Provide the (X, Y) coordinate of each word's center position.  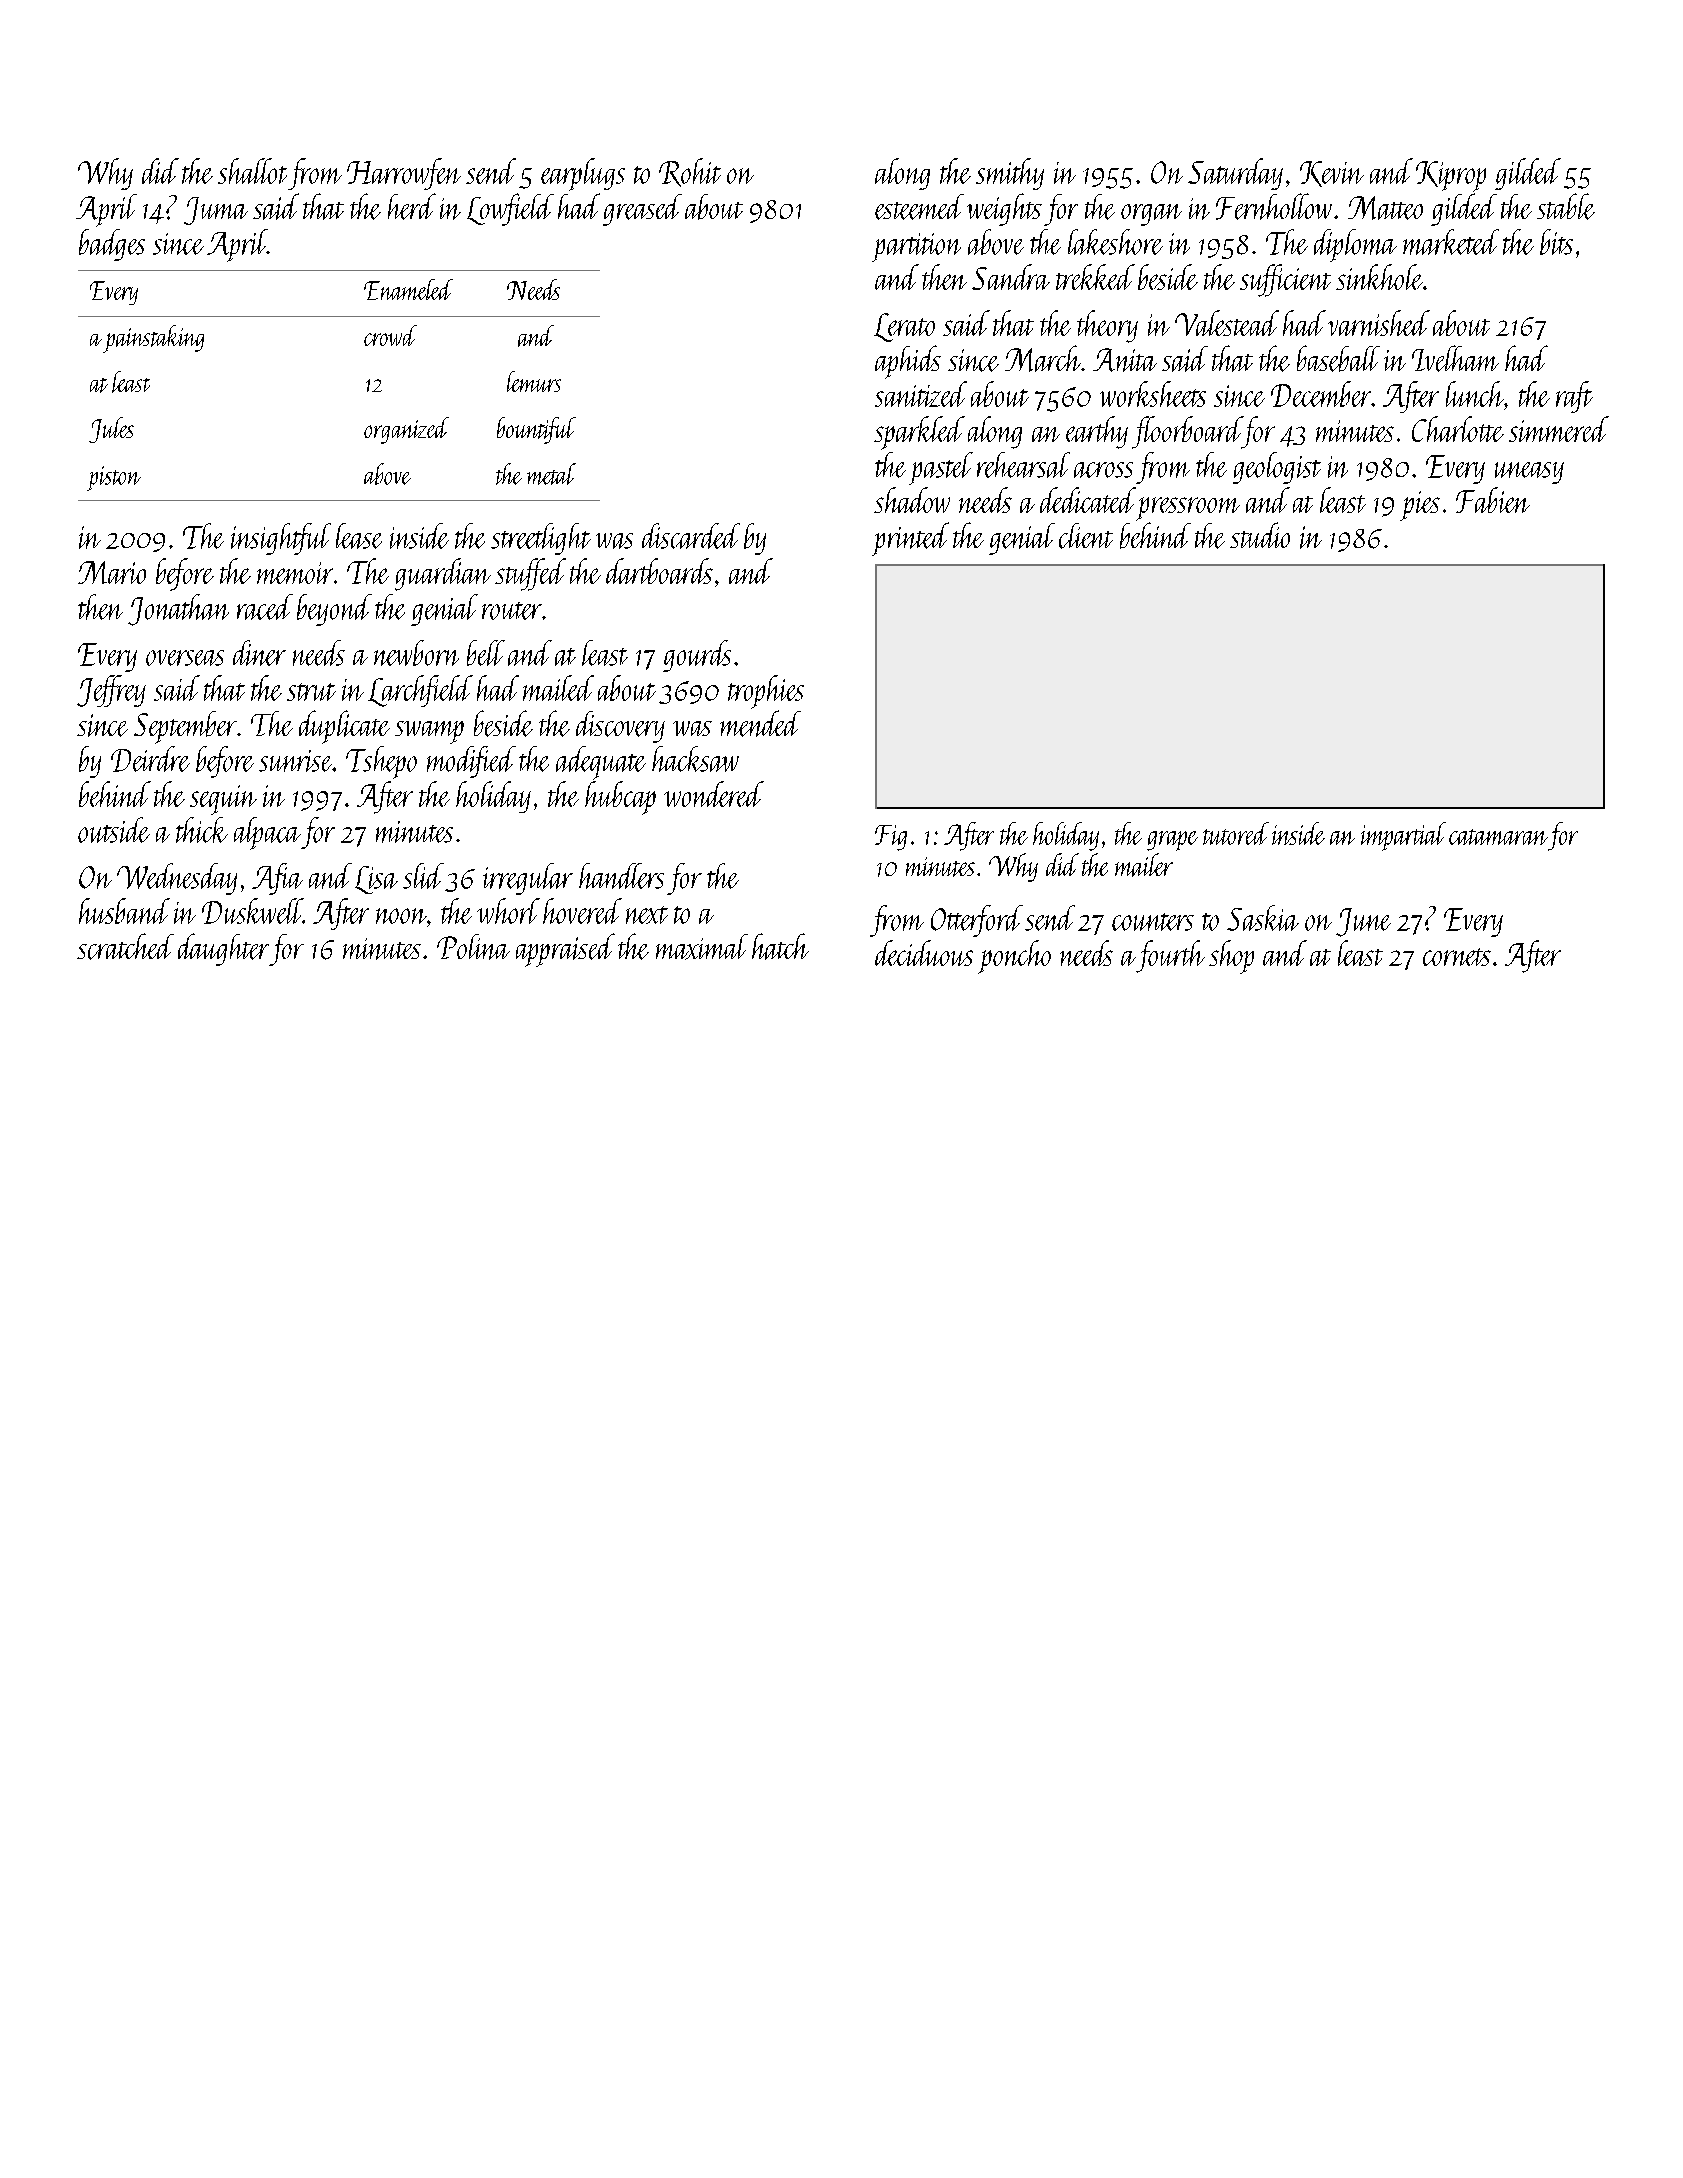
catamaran (1498, 837)
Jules (111, 430)
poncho (1014, 957)
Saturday (1235, 174)
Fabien (1493, 500)
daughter (223, 949)
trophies (766, 692)
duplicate (344, 727)
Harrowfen (404, 174)
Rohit (690, 172)
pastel (941, 468)
